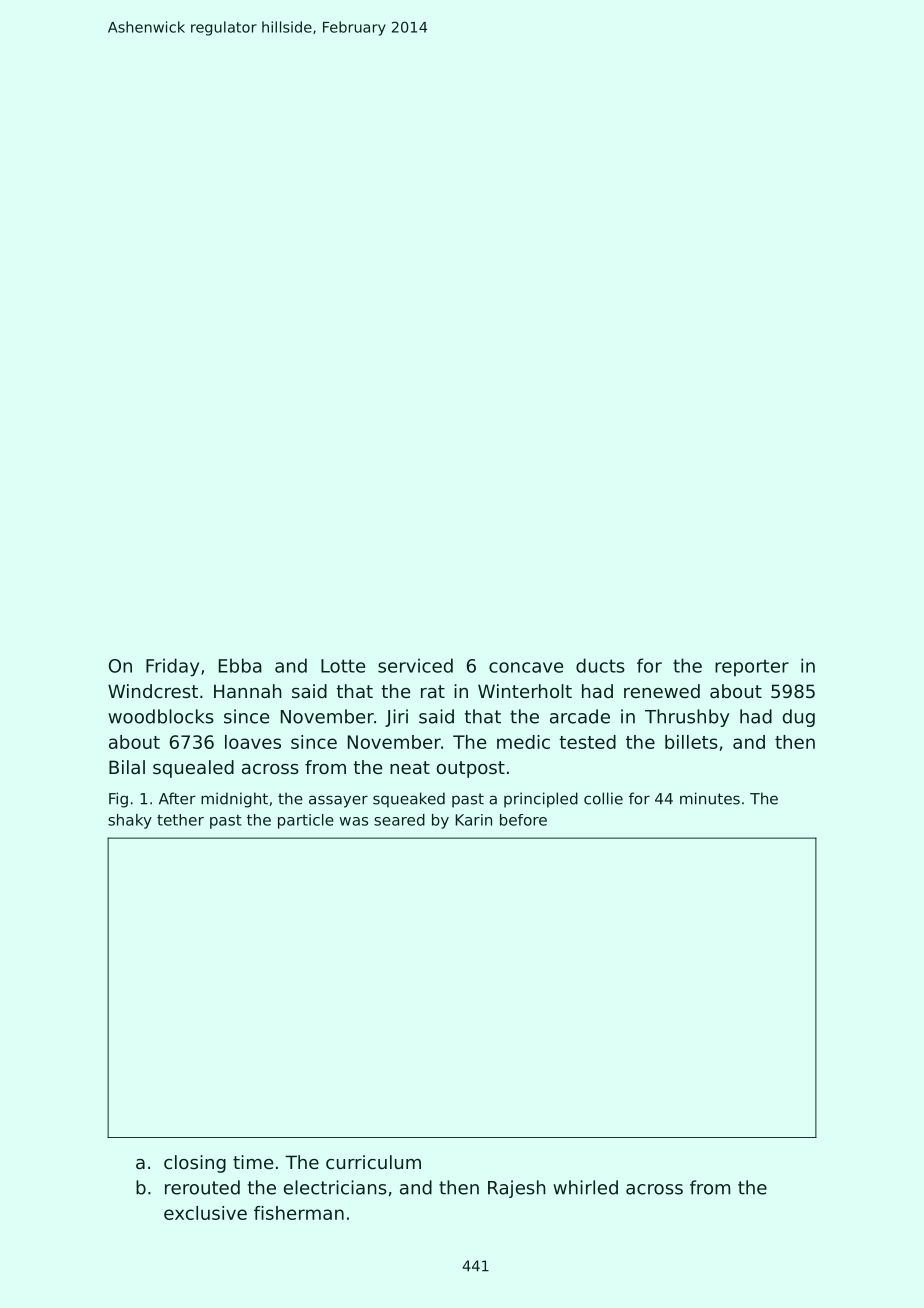  What do you see at coordinates (752, 668) in the image?
I see `reporter` at bounding box center [752, 668].
